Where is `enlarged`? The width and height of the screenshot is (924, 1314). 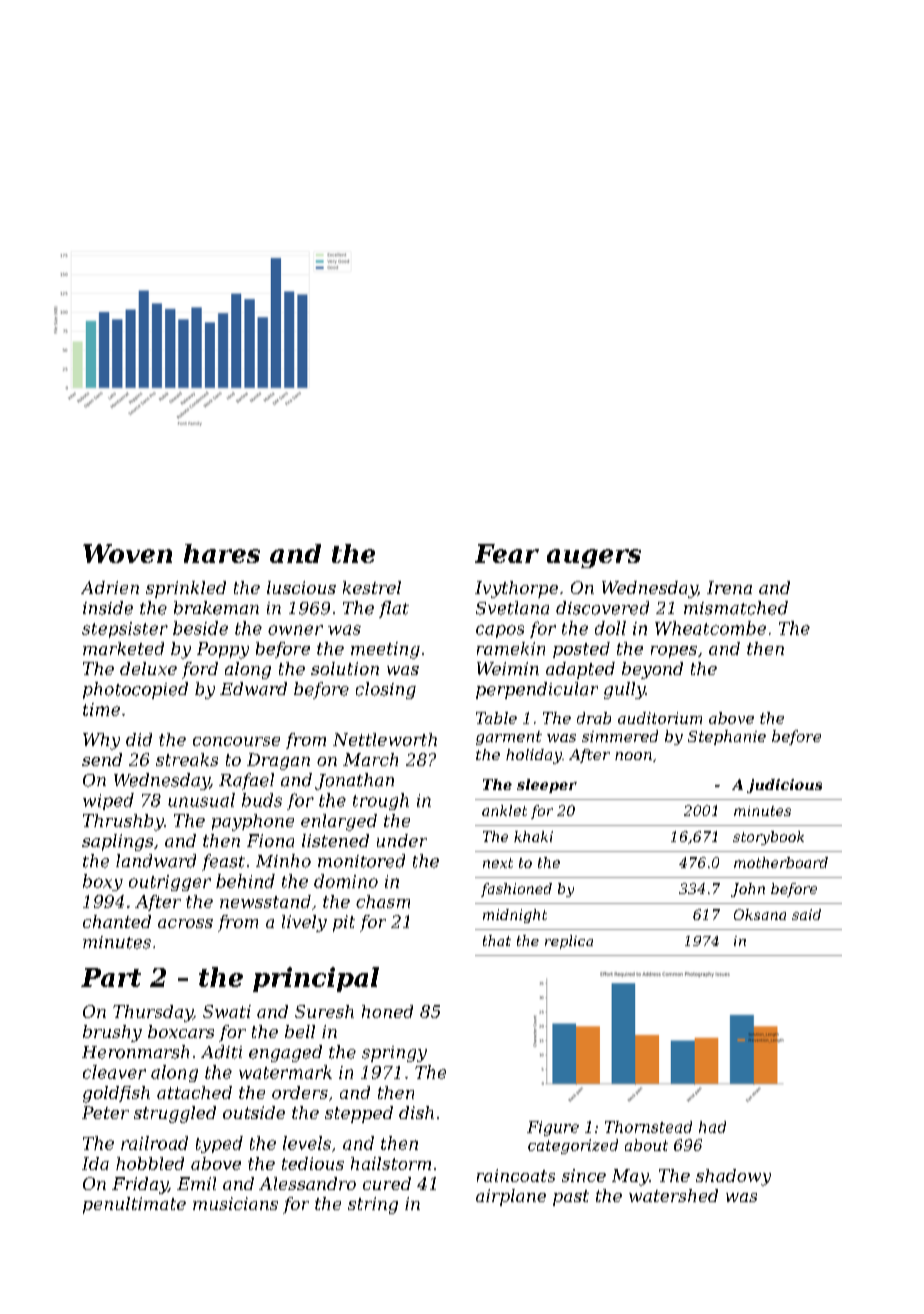
enlarged is located at coordinates (339, 822).
